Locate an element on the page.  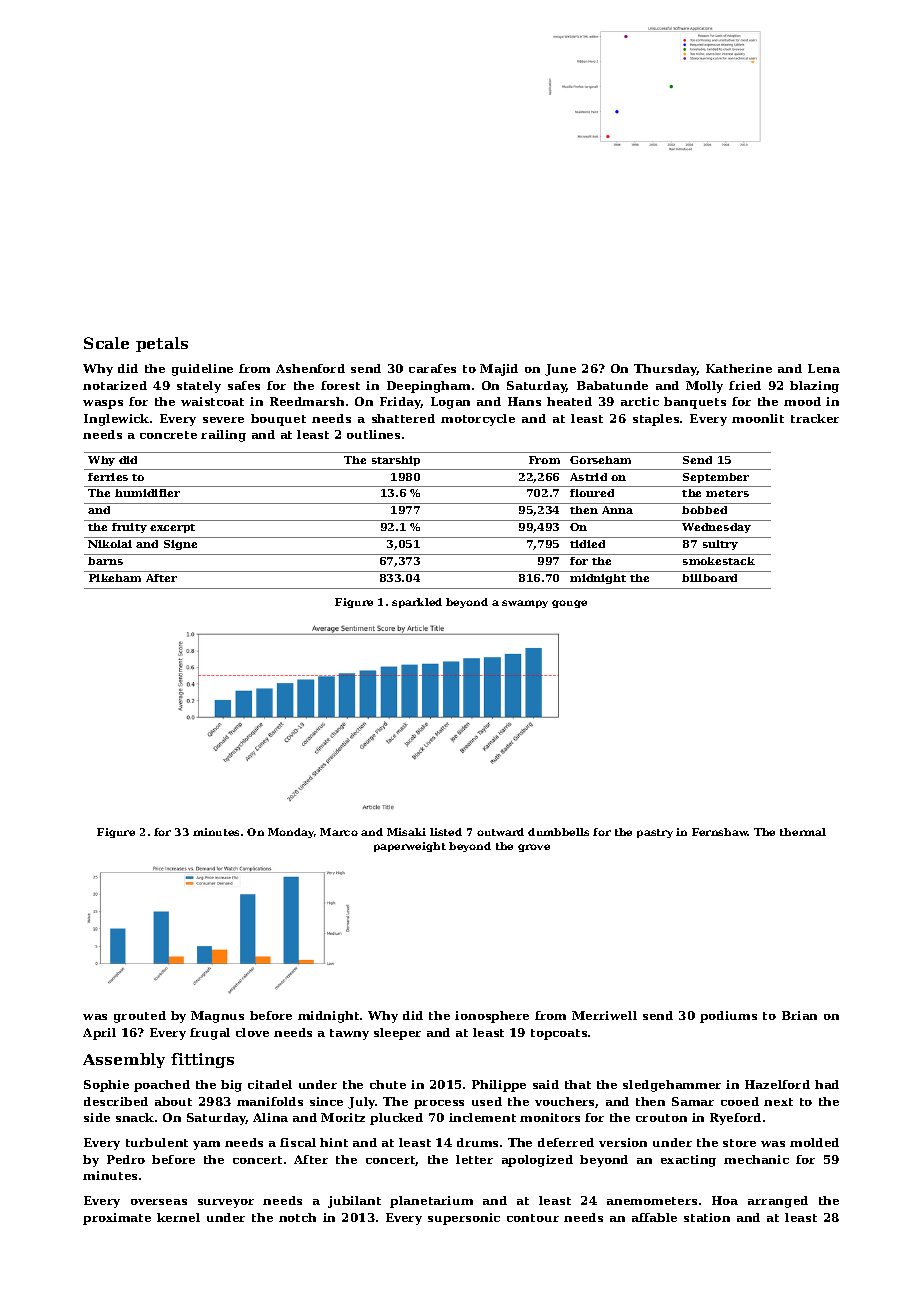
sparkled is located at coordinates (417, 603).
